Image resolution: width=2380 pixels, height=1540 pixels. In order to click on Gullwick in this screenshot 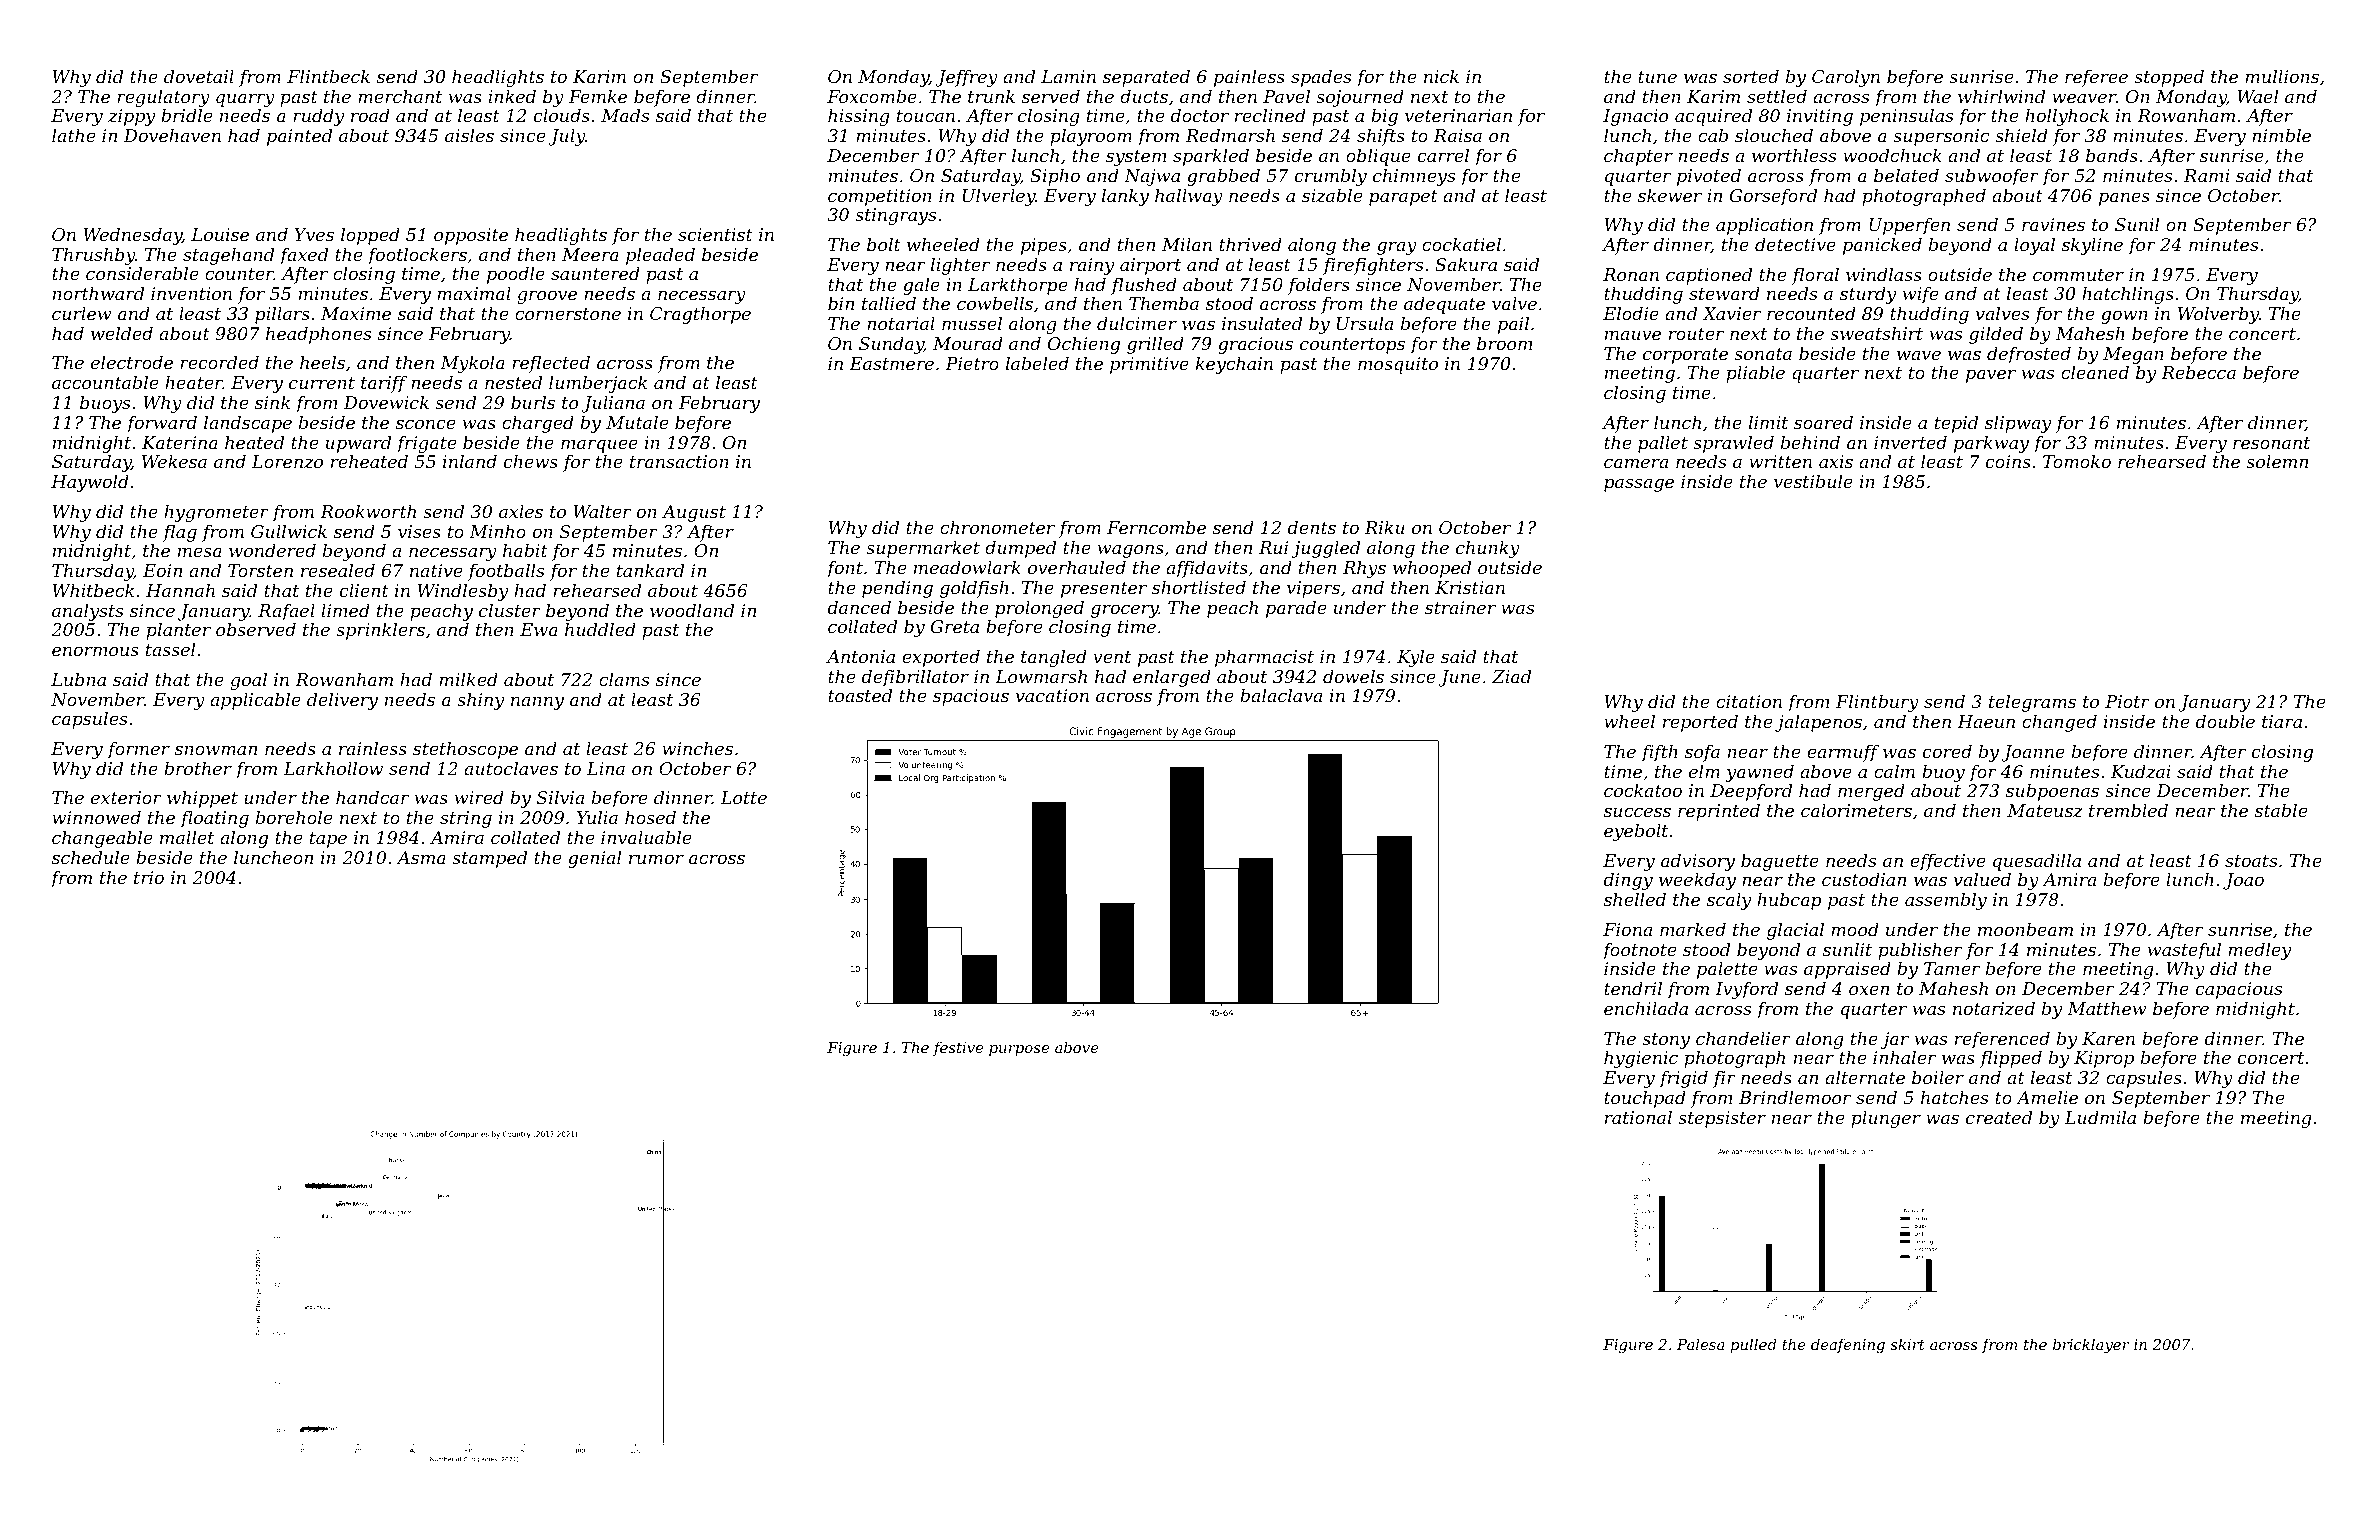, I will do `click(289, 531)`.
